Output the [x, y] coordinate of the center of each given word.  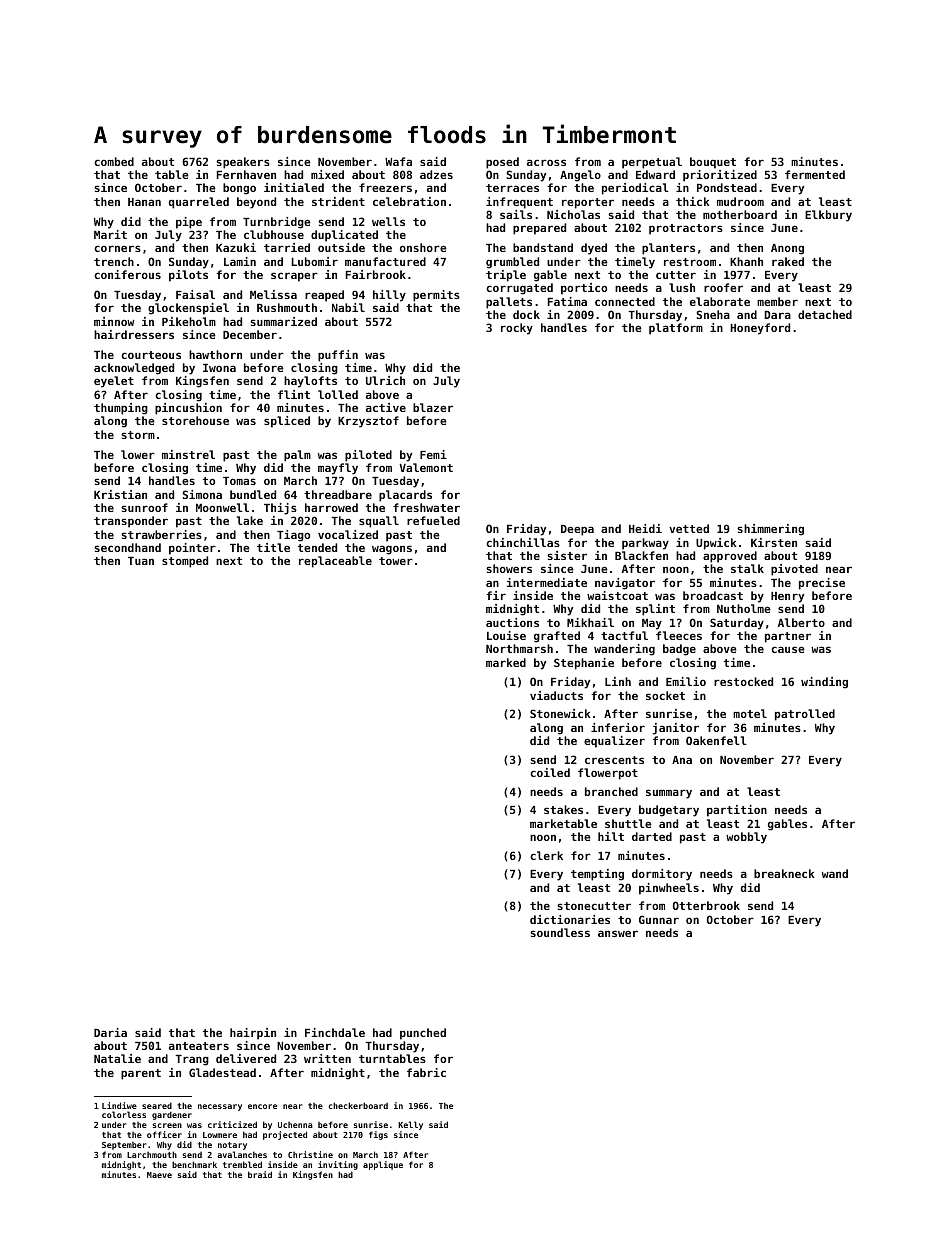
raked [788, 261]
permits [436, 296]
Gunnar [659, 919]
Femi [433, 454]
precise [822, 584]
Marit [110, 234]
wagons [392, 550]
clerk [546, 855]
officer [164, 1134]
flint [294, 394]
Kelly [410, 1125]
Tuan [141, 561]
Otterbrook [706, 905]
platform [676, 329]
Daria [110, 1032]
